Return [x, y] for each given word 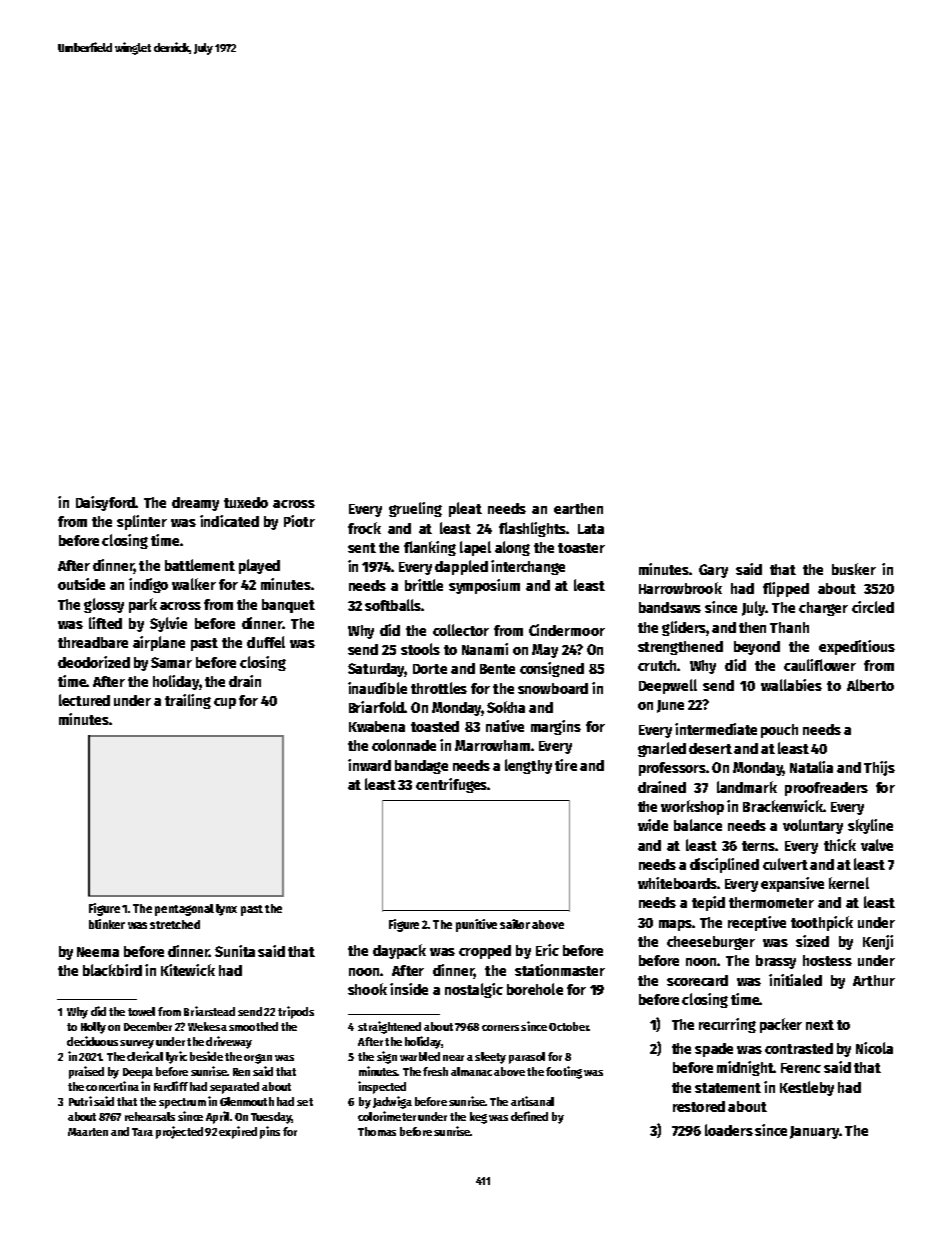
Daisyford [105, 503]
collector [461, 630]
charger [823, 609]
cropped [485, 952]
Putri [80, 1101]
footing [564, 1072]
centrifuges [452, 785]
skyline [870, 826]
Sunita [235, 951]
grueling [415, 509]
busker [854, 569]
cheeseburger [711, 943]
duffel [266, 642]
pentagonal [184, 910]
